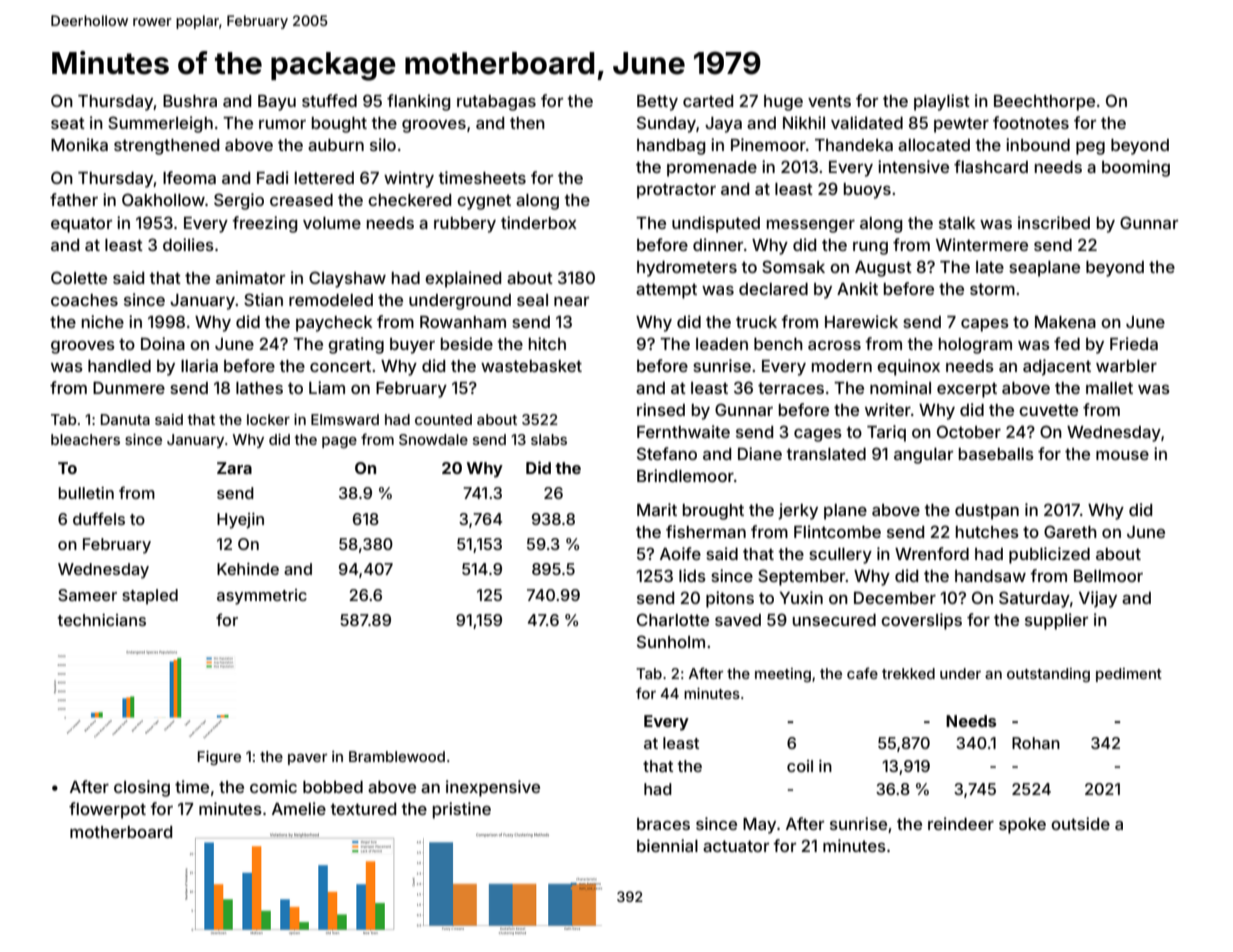 The height and width of the image is (952, 1233). Describe the element at coordinates (1036, 743) in the image. I see `Rohan` at that location.
